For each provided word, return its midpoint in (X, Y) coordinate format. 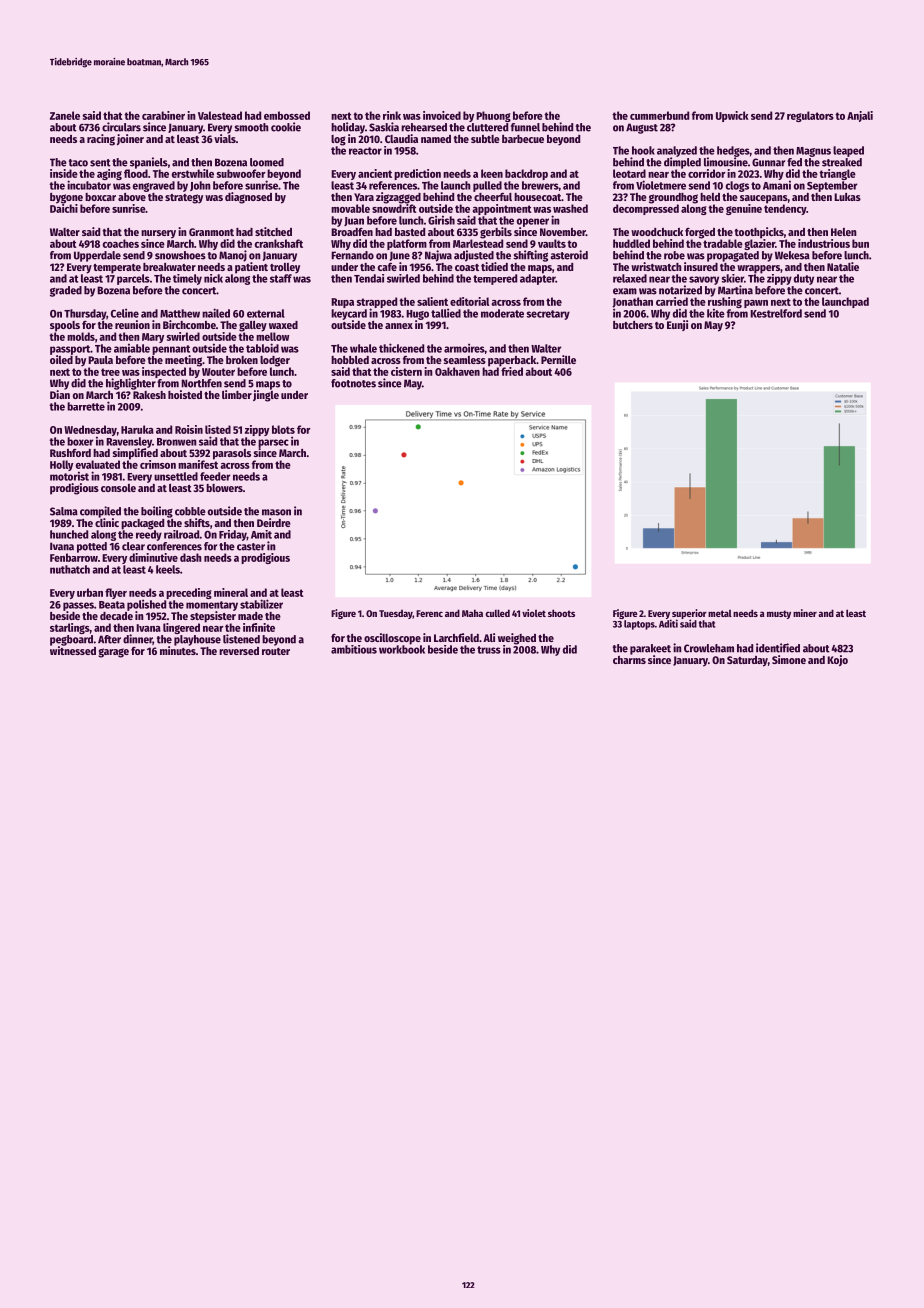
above (132, 197)
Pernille (558, 359)
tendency (785, 209)
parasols (232, 454)
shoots (561, 613)
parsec (273, 443)
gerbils (496, 233)
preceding (189, 593)
